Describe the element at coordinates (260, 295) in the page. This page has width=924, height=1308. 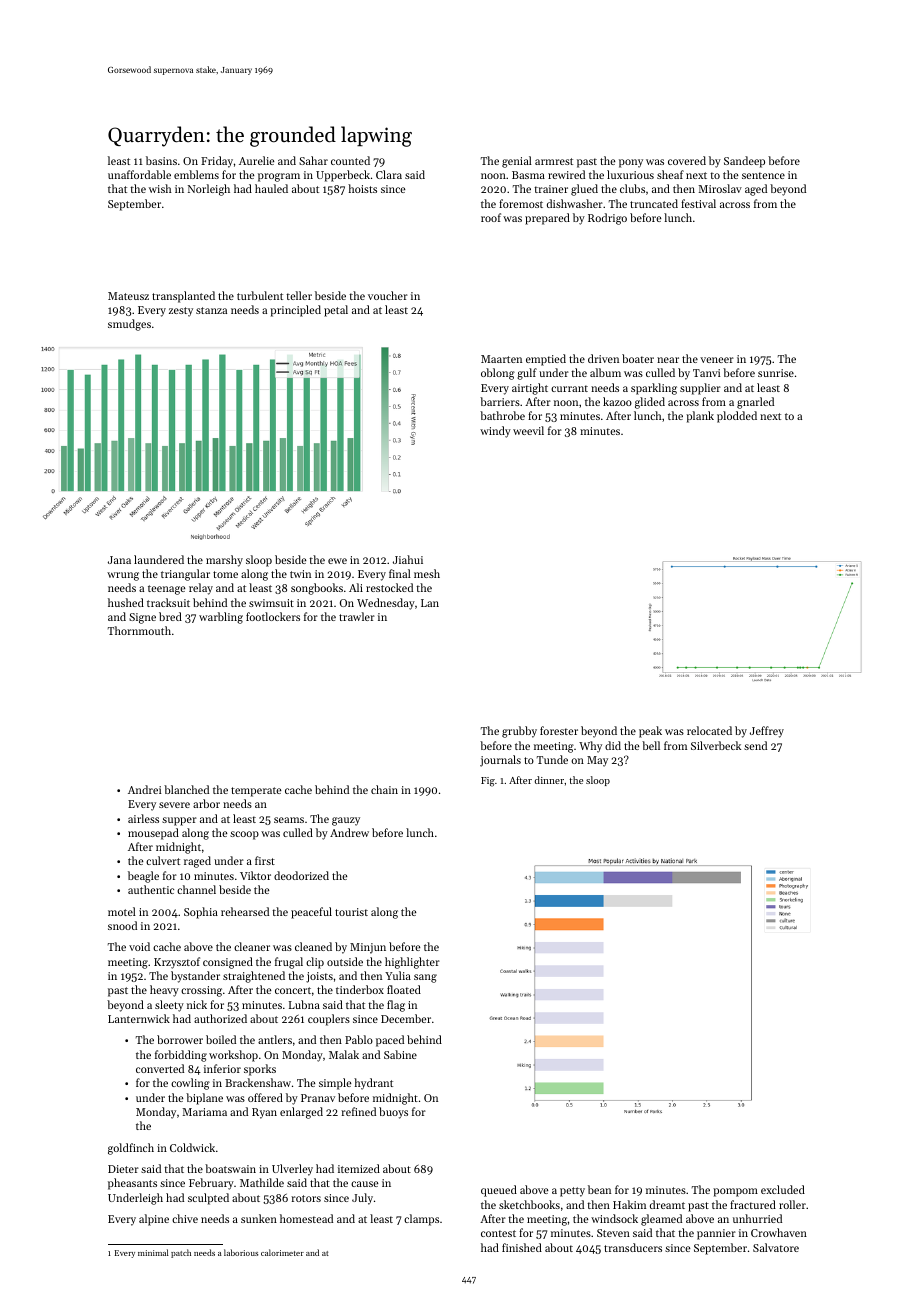
I see `turbulent` at that location.
